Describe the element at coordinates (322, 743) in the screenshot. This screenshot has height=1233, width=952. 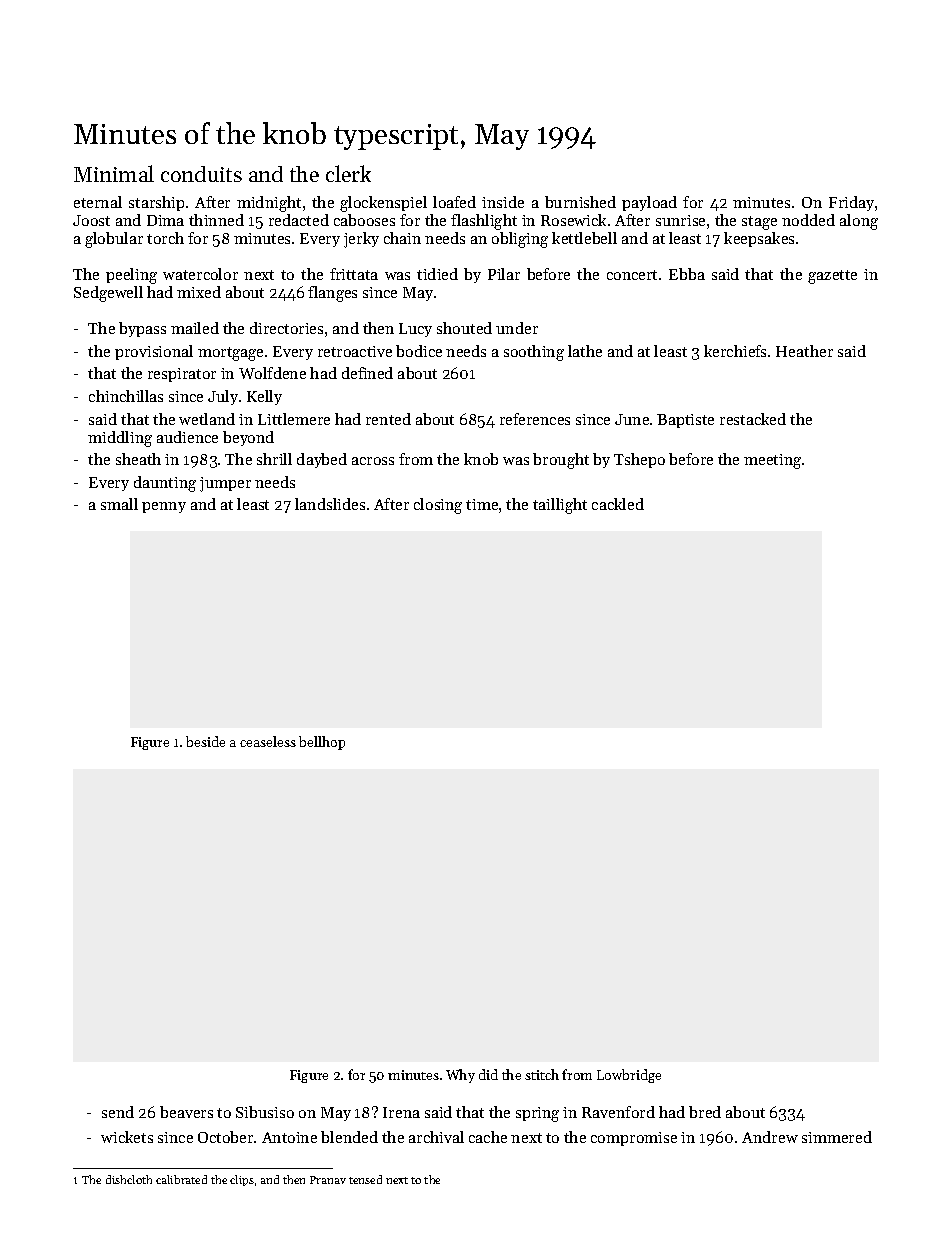
I see `bellhop` at that location.
